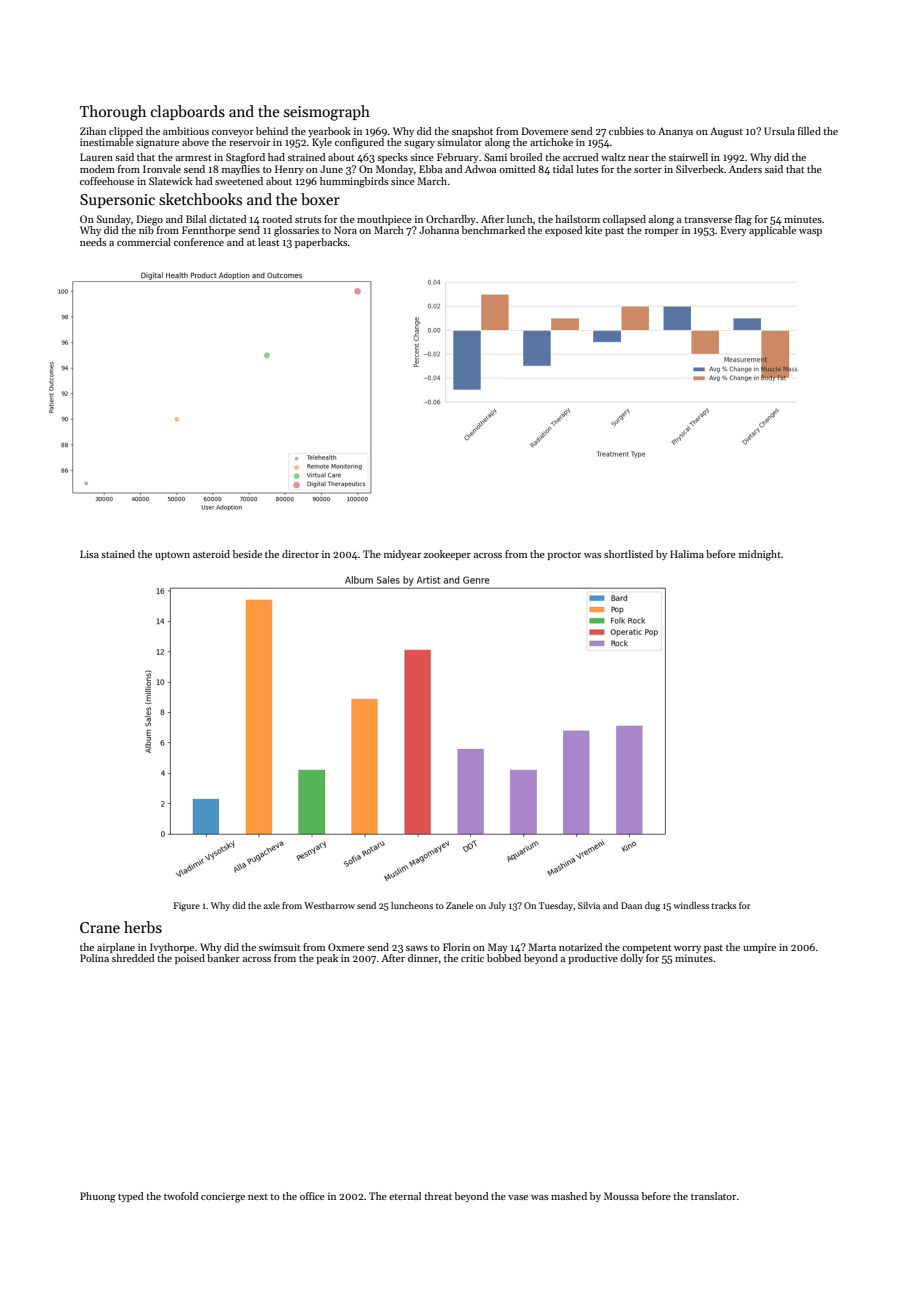  What do you see at coordinates (713, 1196) in the screenshot?
I see `translator` at bounding box center [713, 1196].
